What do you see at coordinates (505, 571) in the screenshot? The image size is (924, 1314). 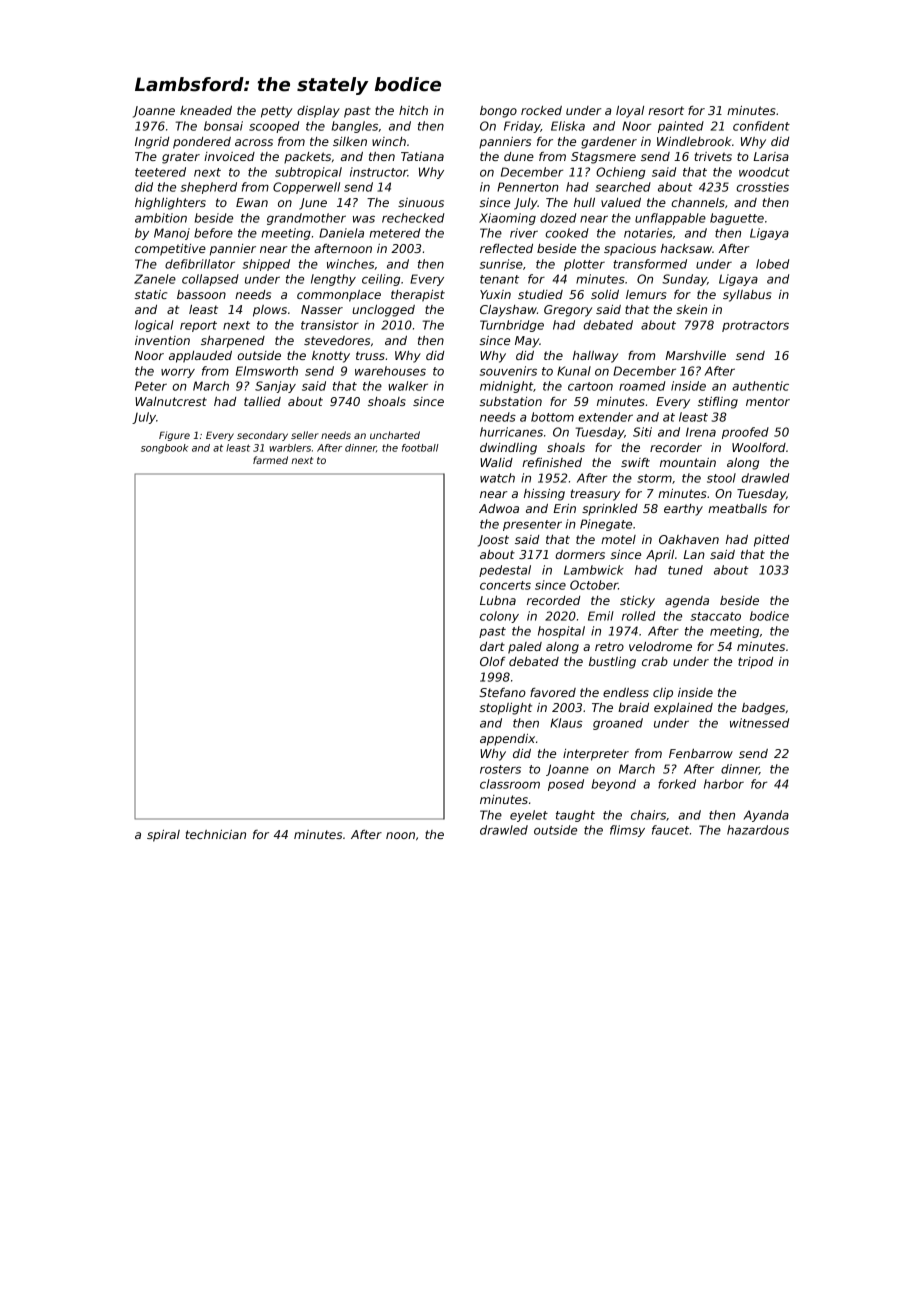 I see `pedestal` at bounding box center [505, 571].
